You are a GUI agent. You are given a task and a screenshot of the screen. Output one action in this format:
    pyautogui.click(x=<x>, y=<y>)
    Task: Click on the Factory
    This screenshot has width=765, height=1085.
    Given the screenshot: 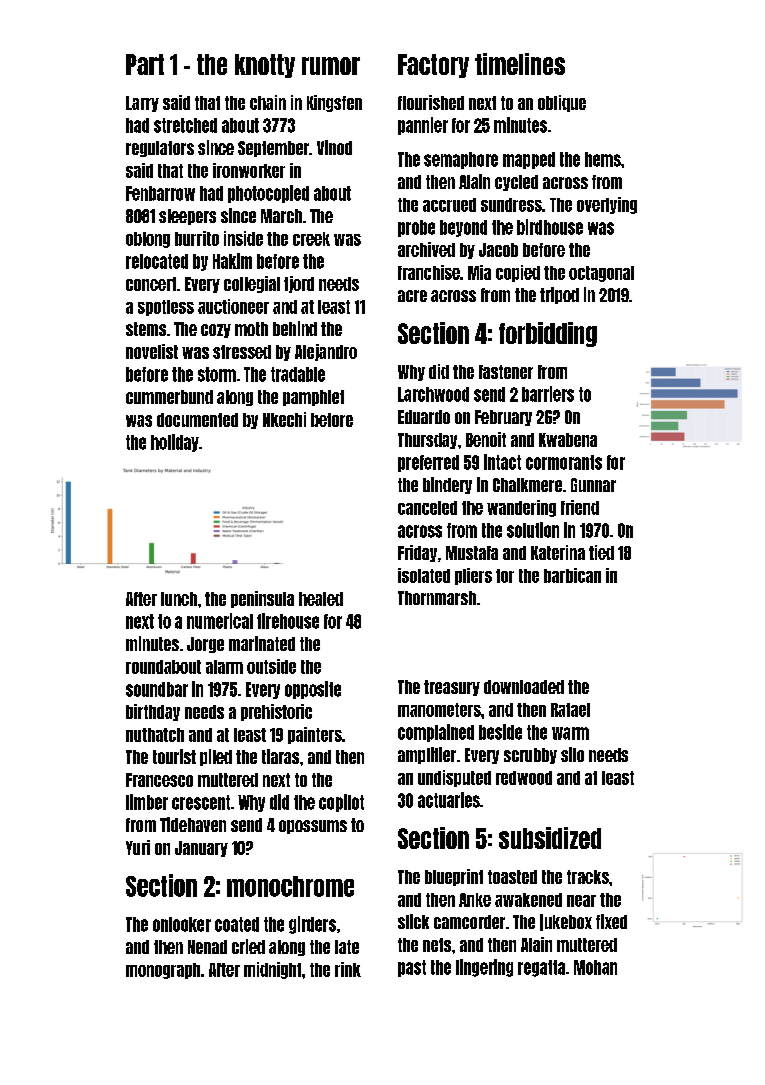 What is the action you would take?
    pyautogui.click(x=433, y=66)
